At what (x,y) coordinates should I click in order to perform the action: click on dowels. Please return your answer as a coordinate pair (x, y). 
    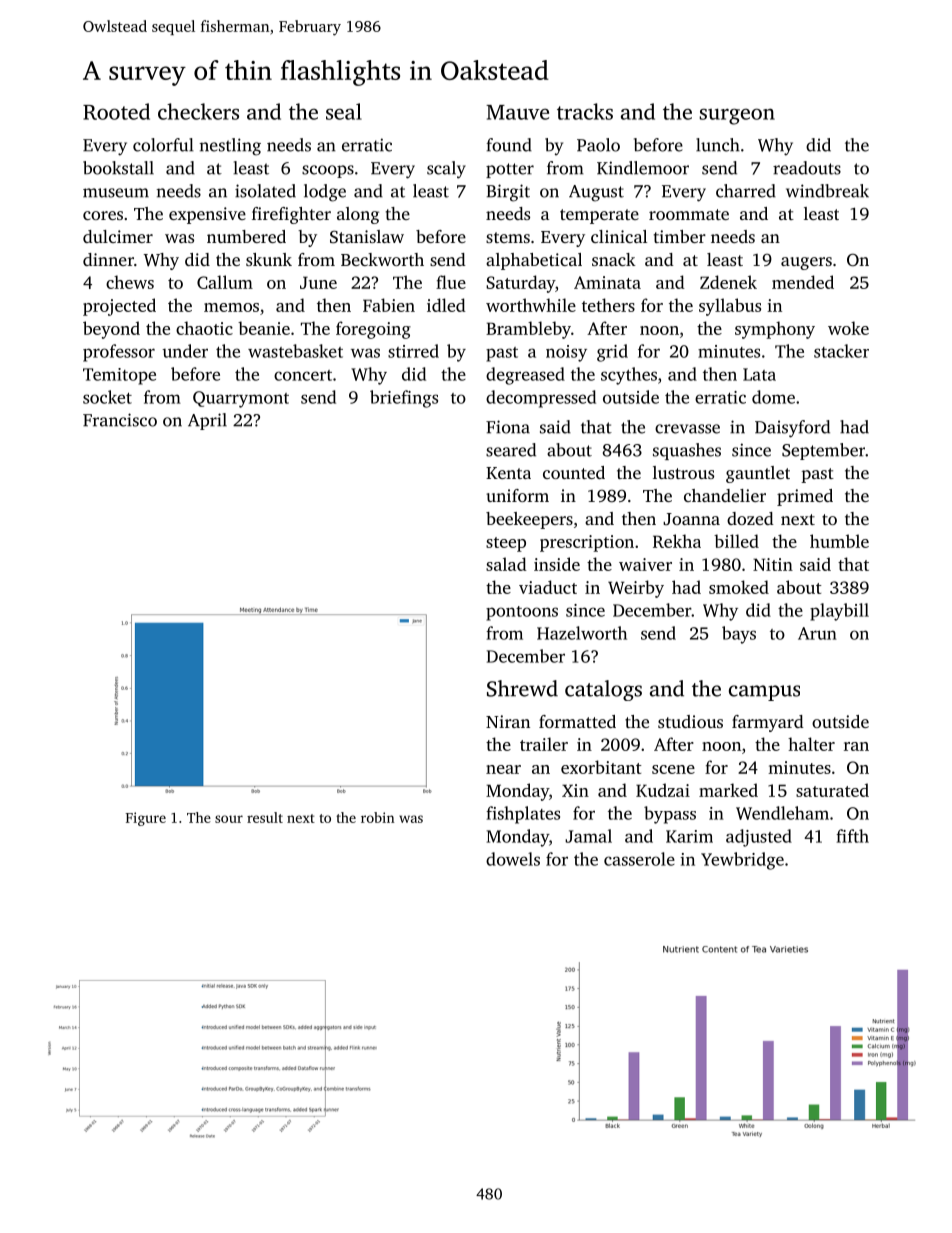
    Looking at the image, I should click on (513, 859).
